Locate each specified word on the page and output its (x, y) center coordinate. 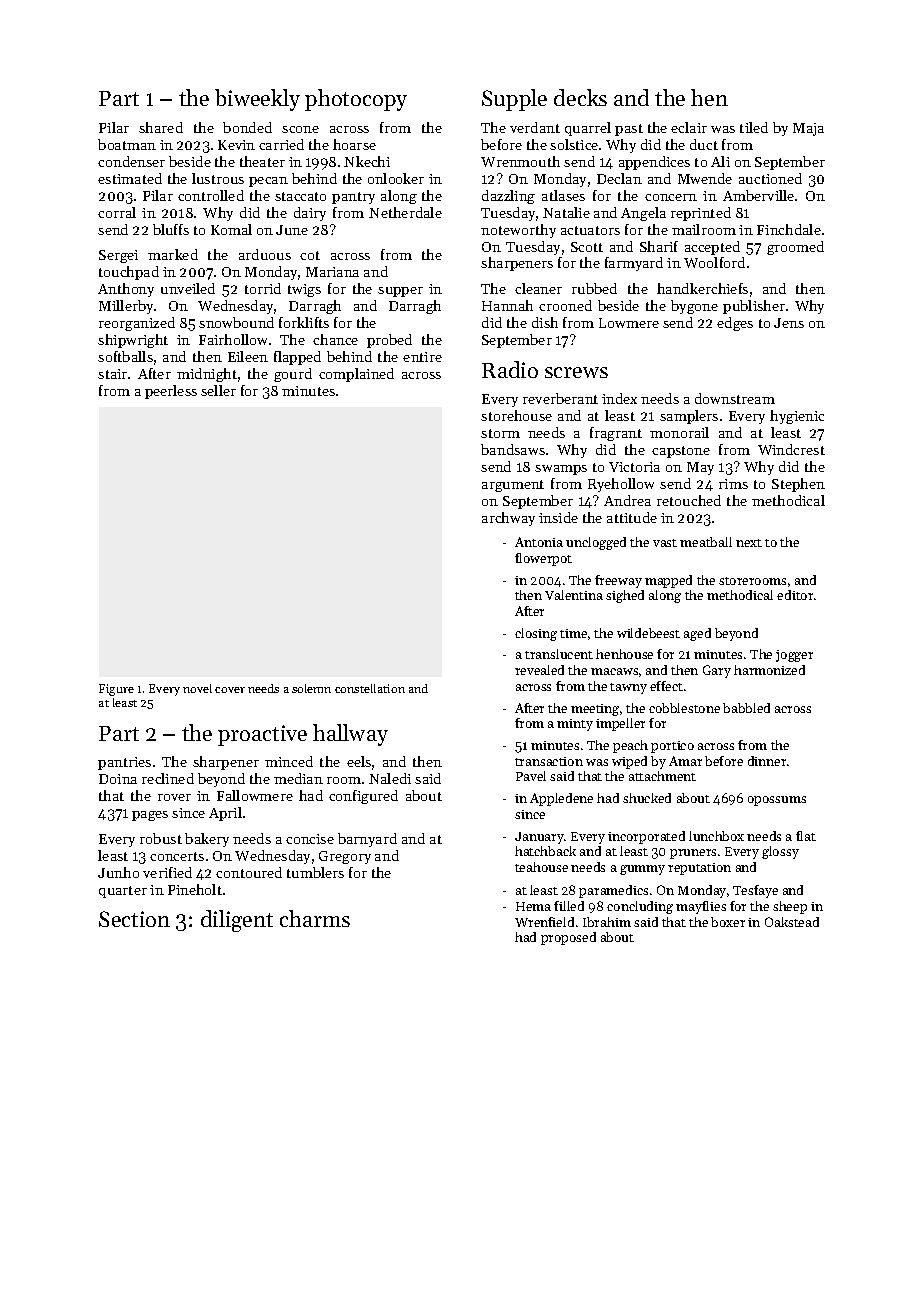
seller (218, 390)
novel (197, 688)
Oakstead (792, 922)
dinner (767, 761)
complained (356, 375)
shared (161, 127)
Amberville (758, 195)
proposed (568, 938)
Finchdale (789, 229)
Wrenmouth (520, 161)
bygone (694, 307)
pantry (353, 198)
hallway (350, 735)
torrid (263, 288)
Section (134, 919)
